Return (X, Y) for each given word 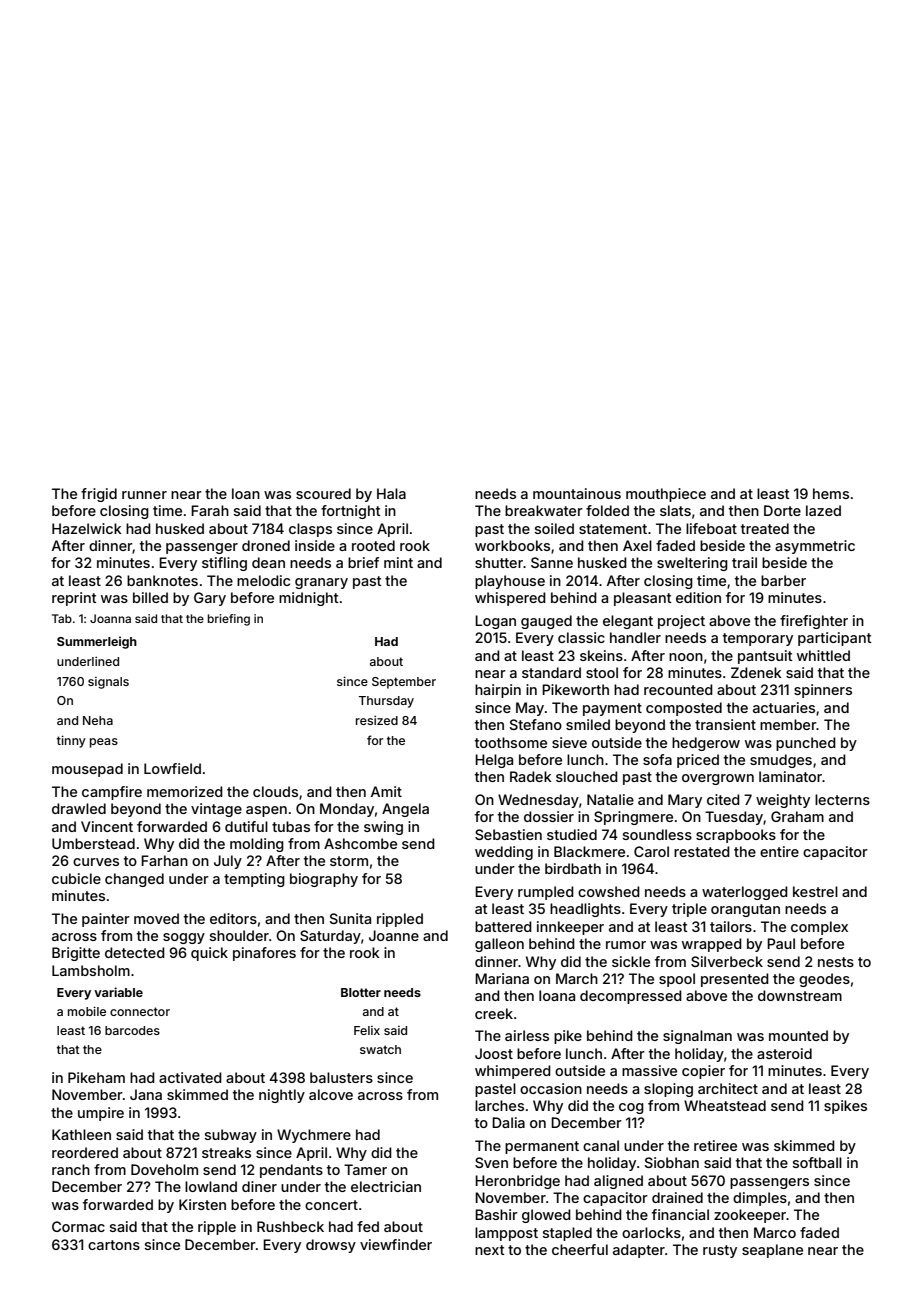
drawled (79, 808)
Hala (391, 493)
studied (572, 834)
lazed (823, 510)
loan (246, 493)
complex (819, 928)
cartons (114, 1245)
